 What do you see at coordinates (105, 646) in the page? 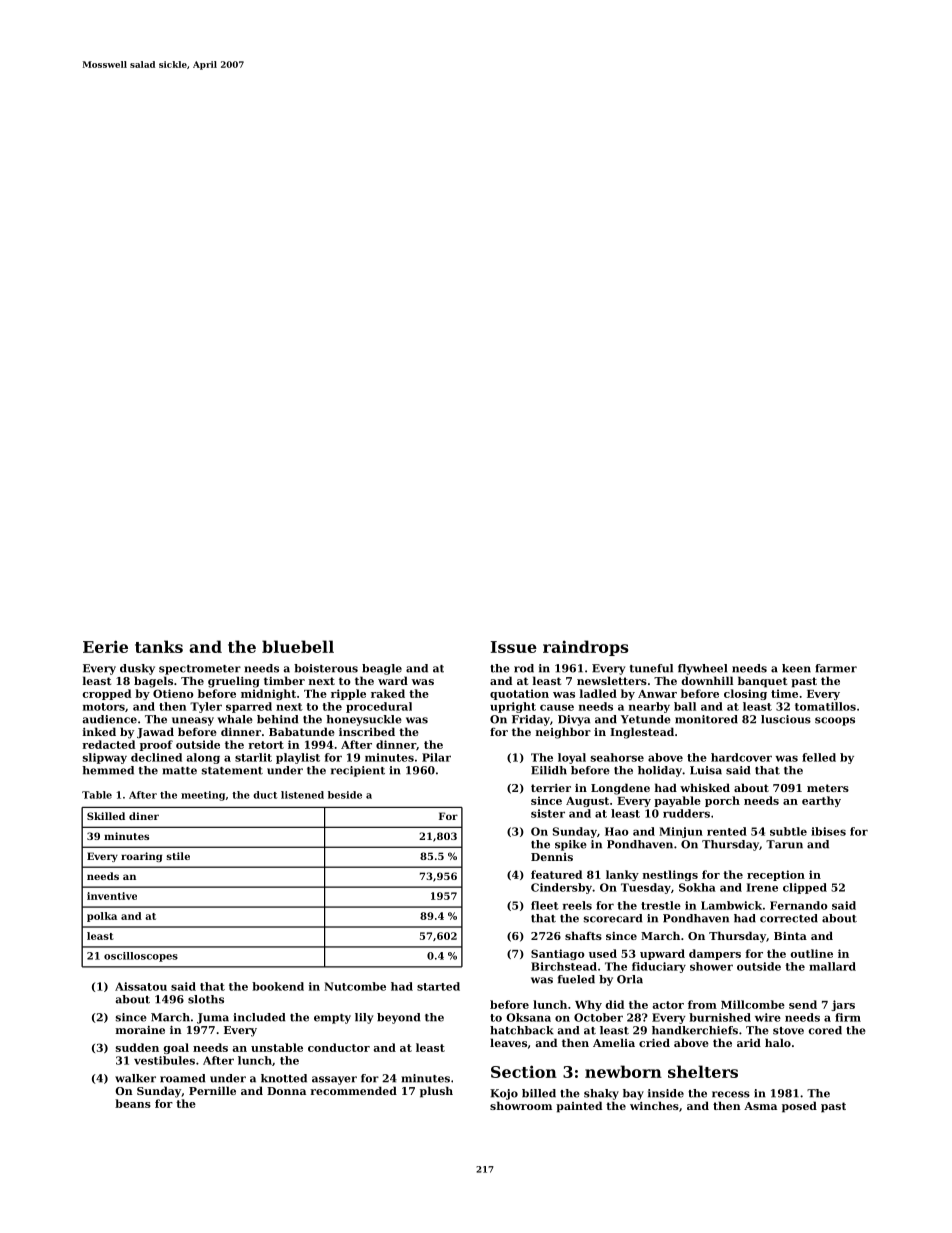
I see `Eerie` at bounding box center [105, 646].
